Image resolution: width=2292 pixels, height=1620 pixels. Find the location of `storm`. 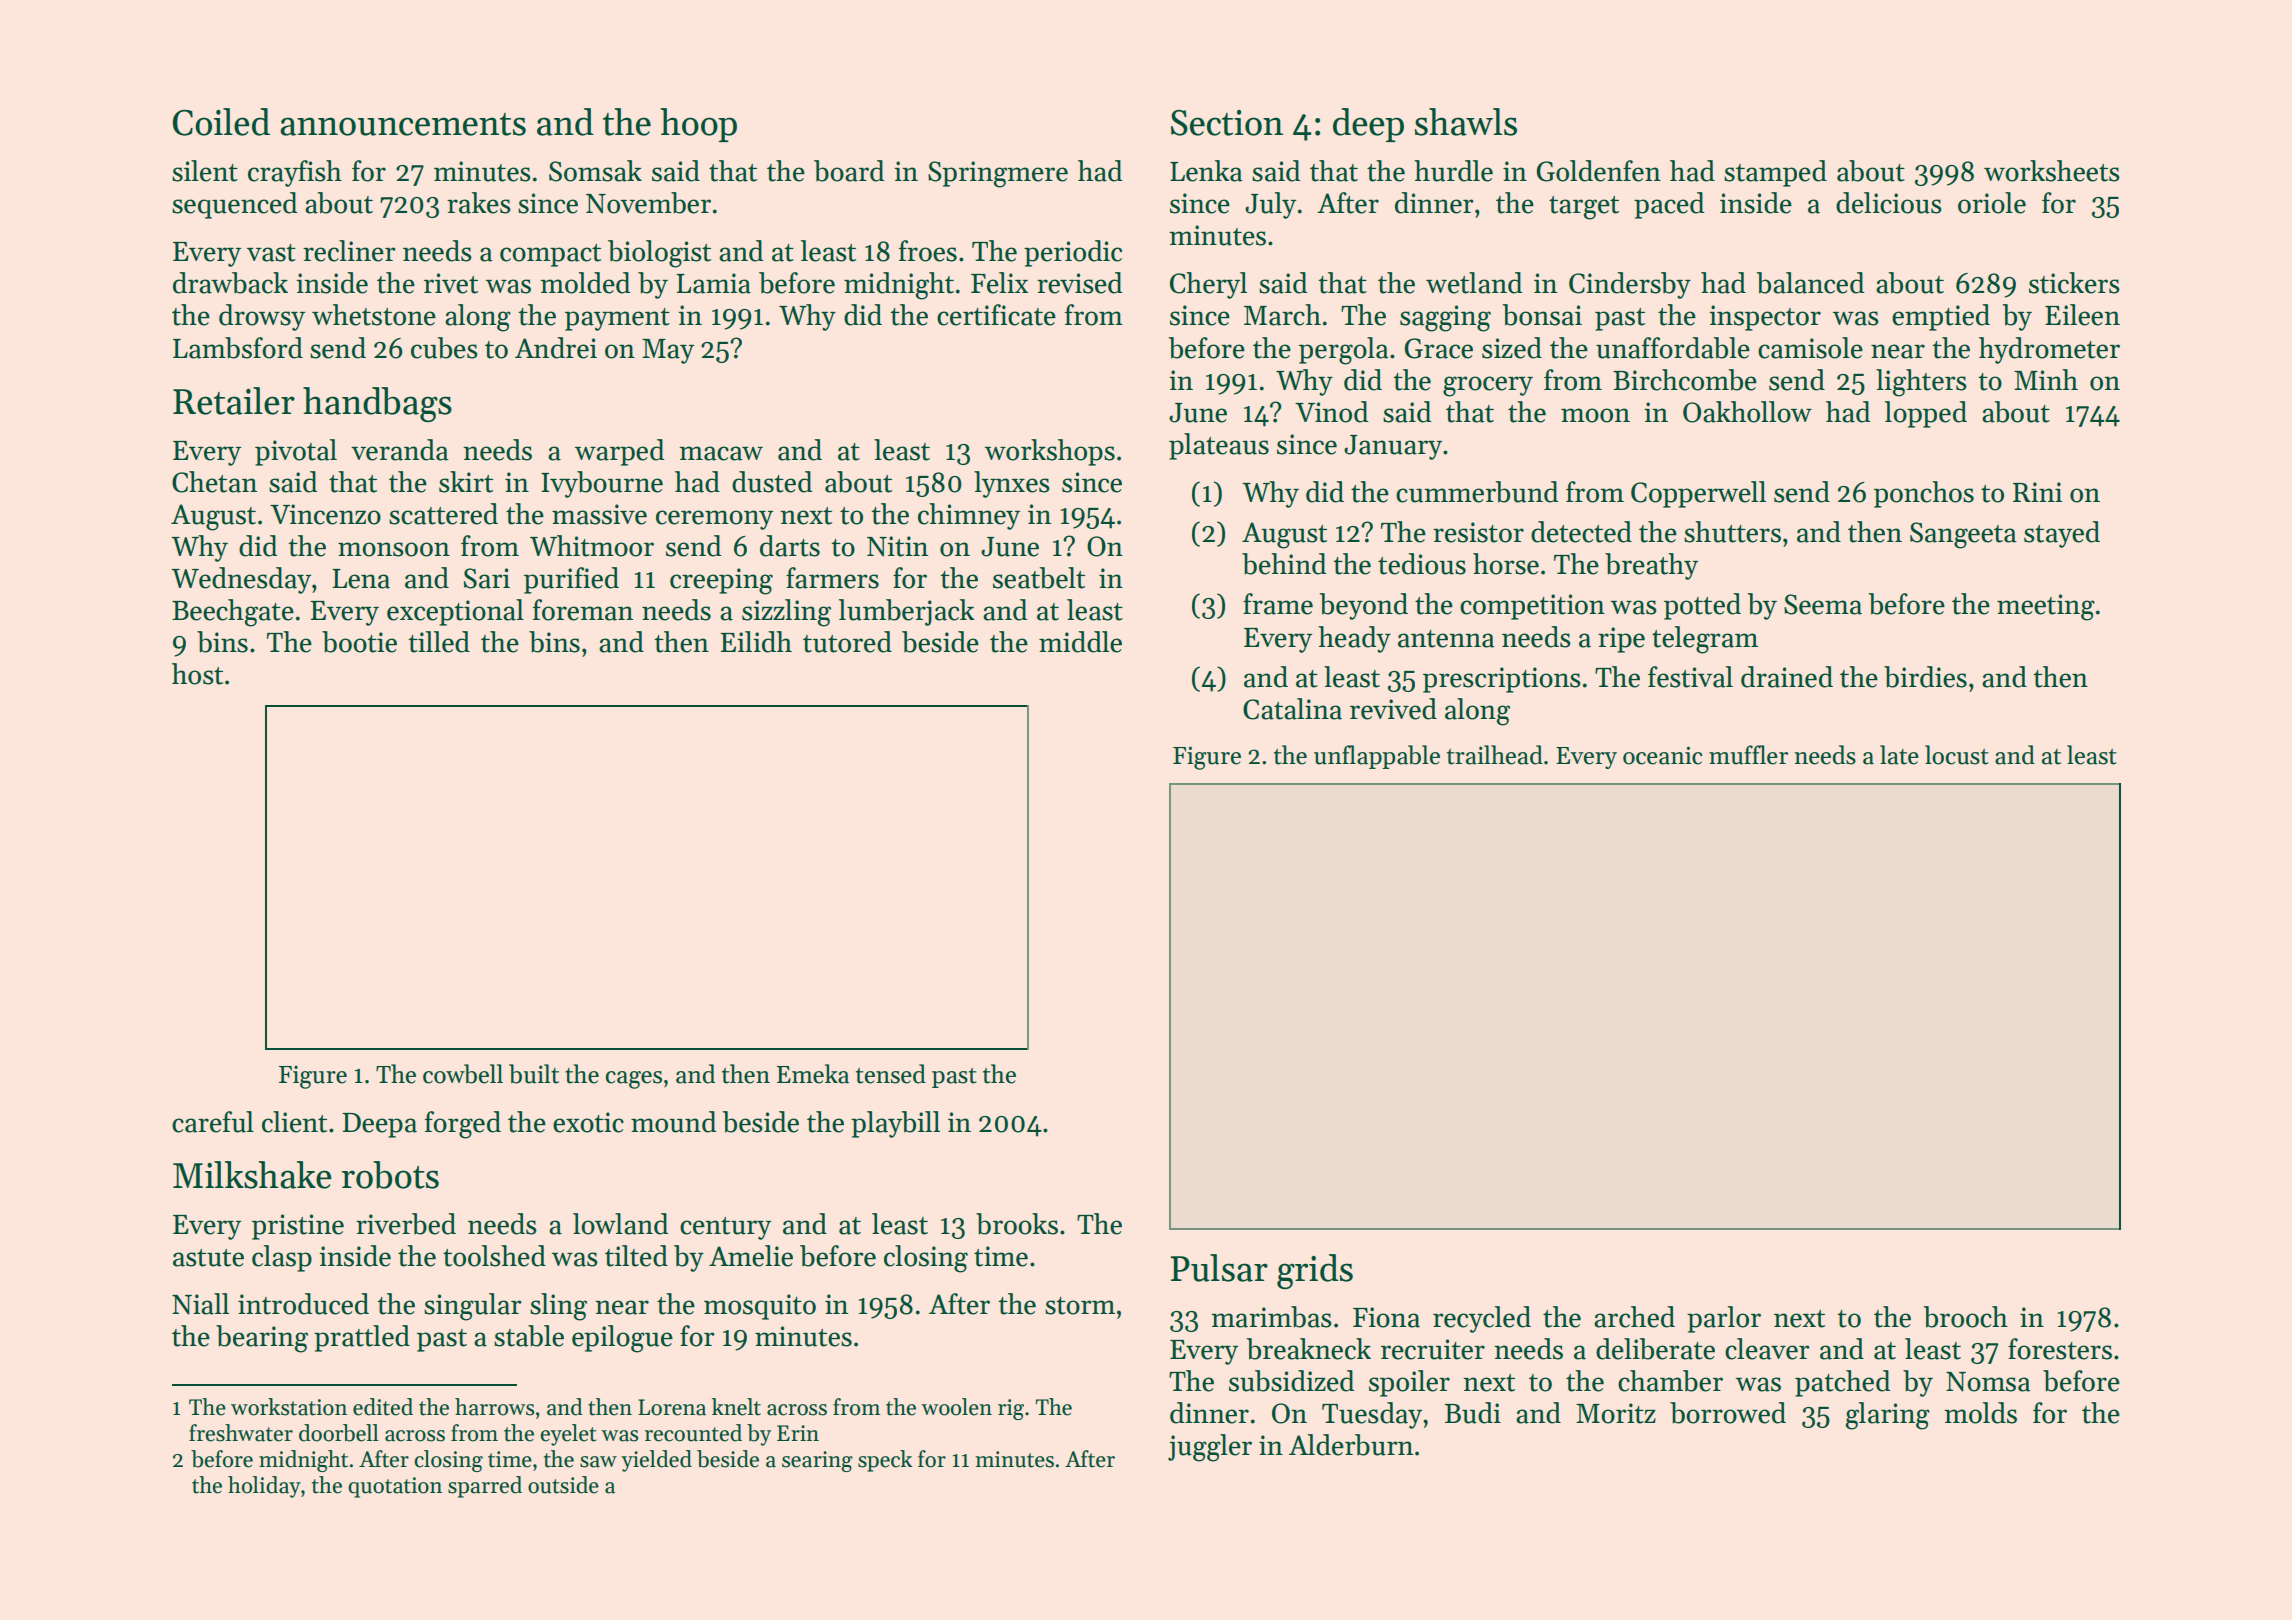

storm is located at coordinates (1080, 1306).
